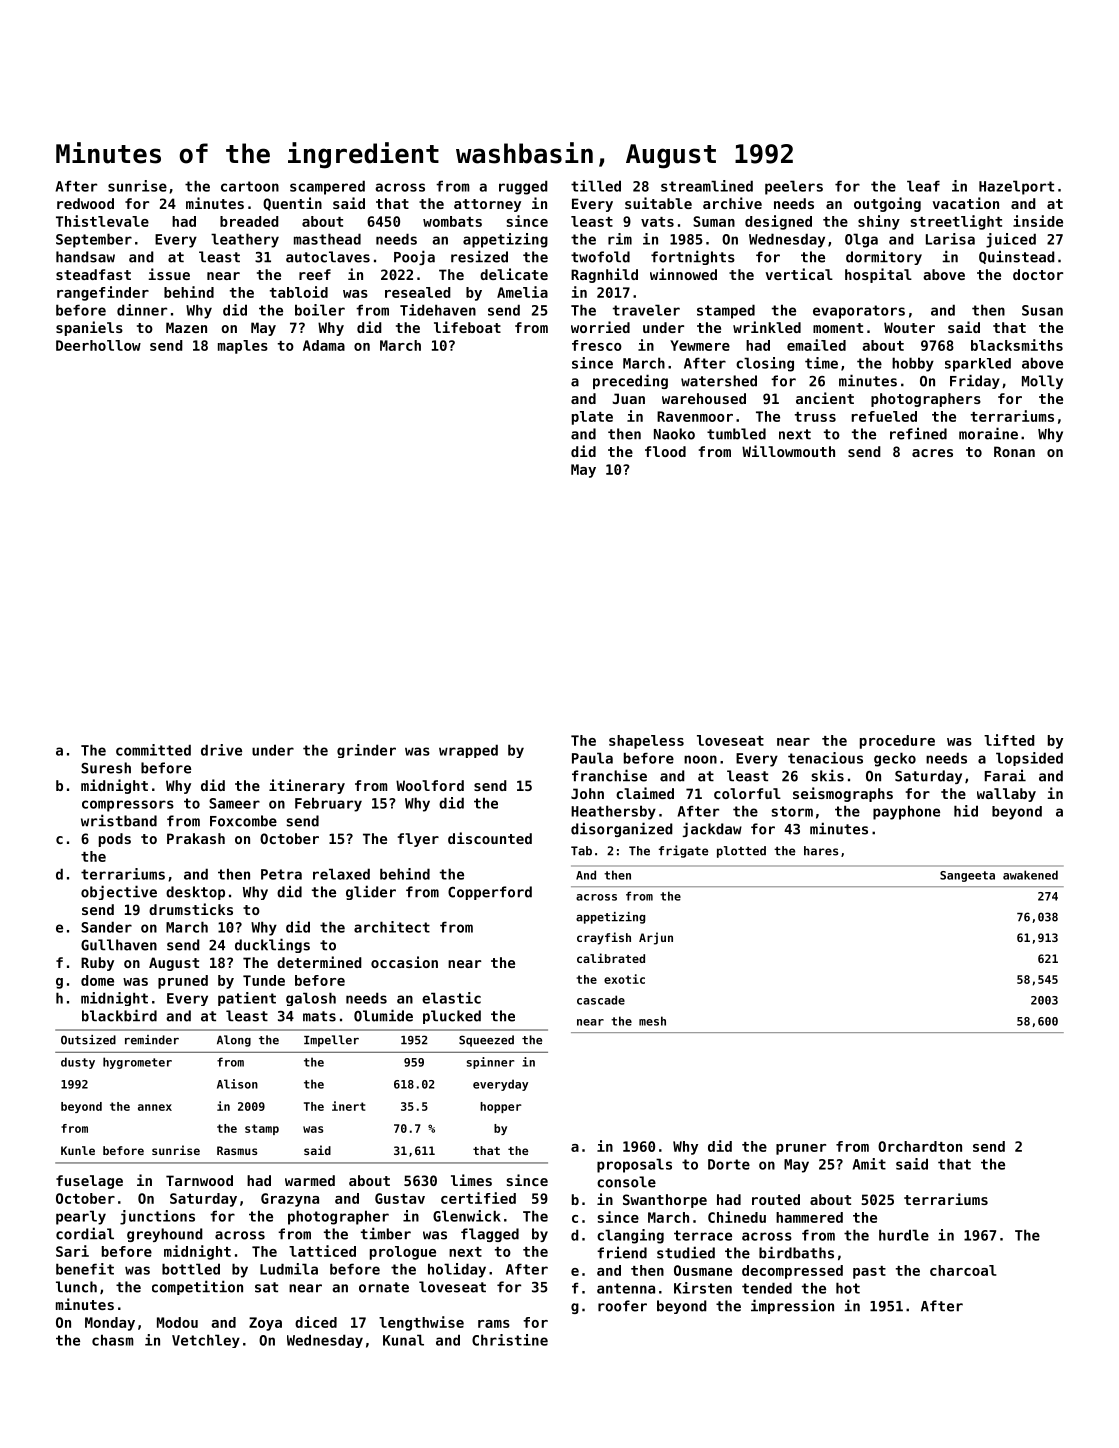 This screenshot has width=1119, height=1448. I want to click on Vetchley, so click(206, 1341).
